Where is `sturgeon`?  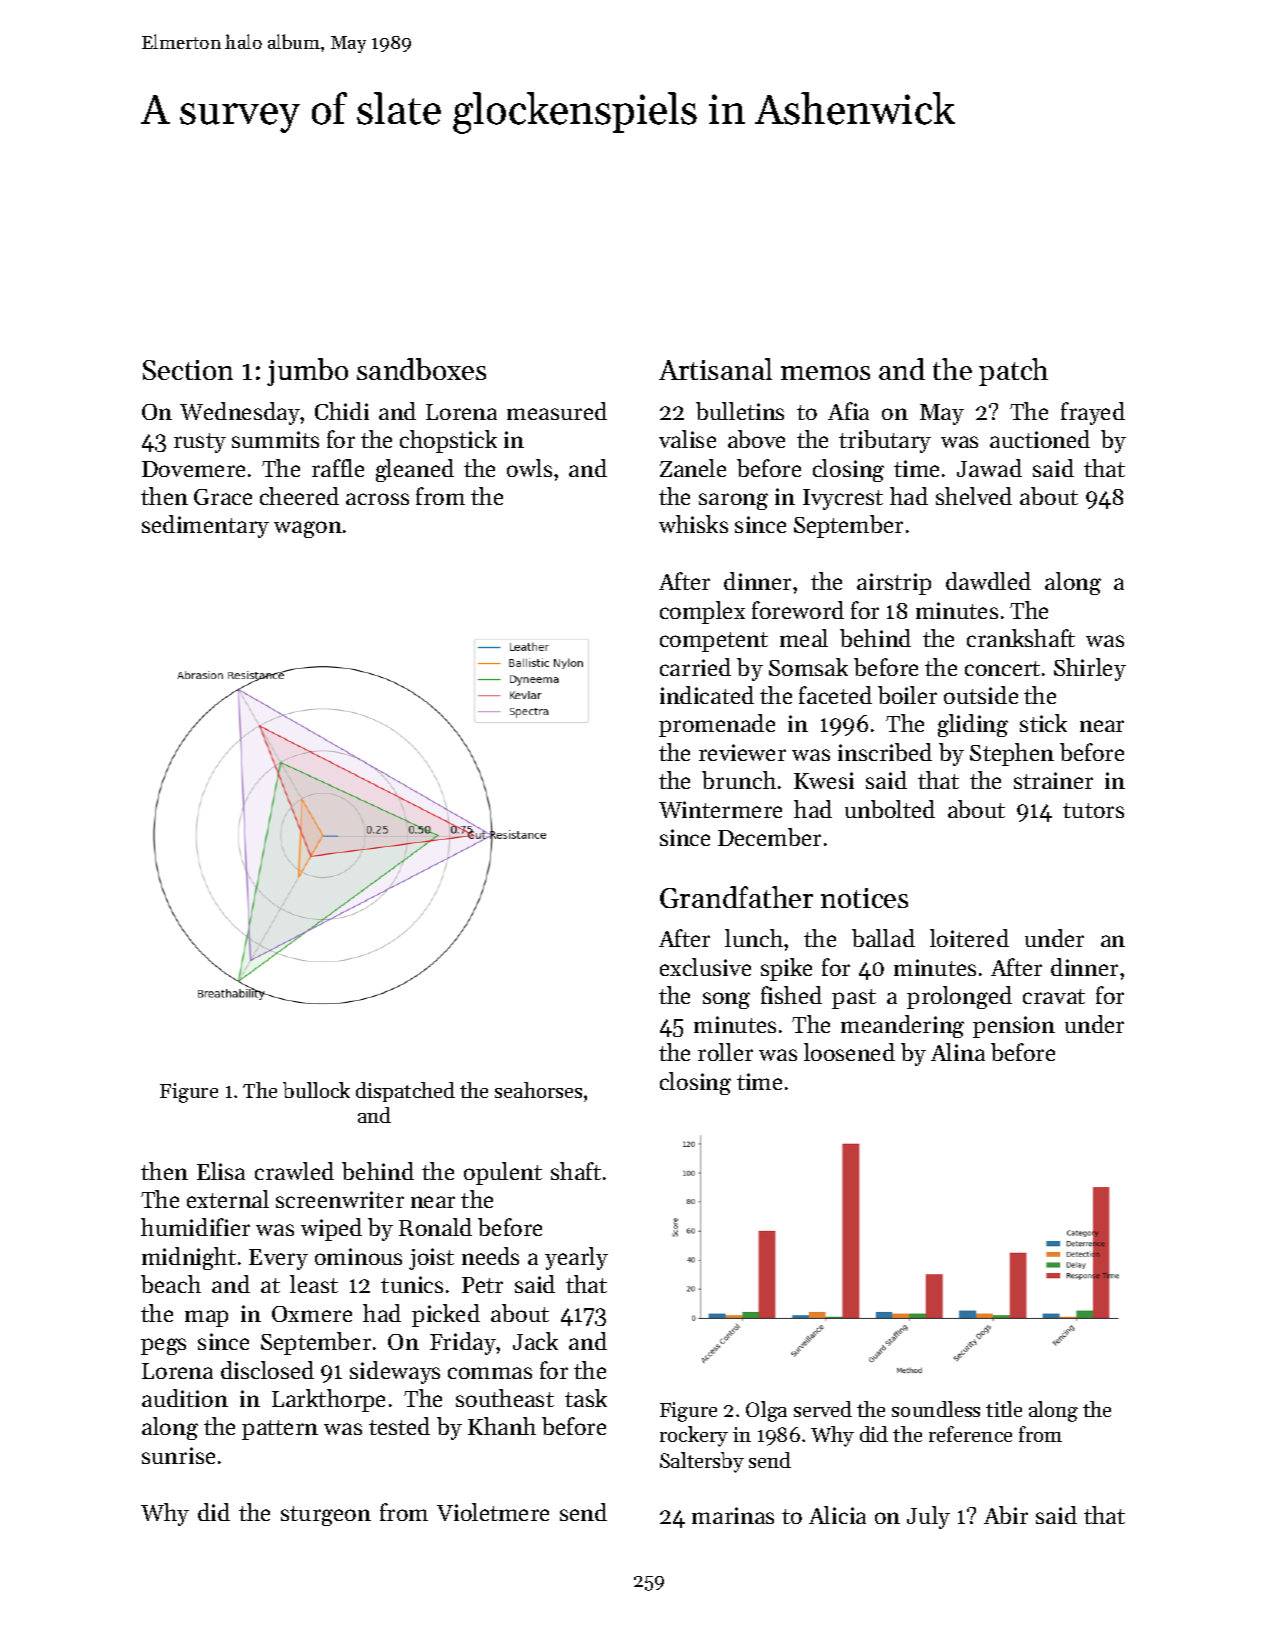
sturgeon is located at coordinates (326, 1516).
